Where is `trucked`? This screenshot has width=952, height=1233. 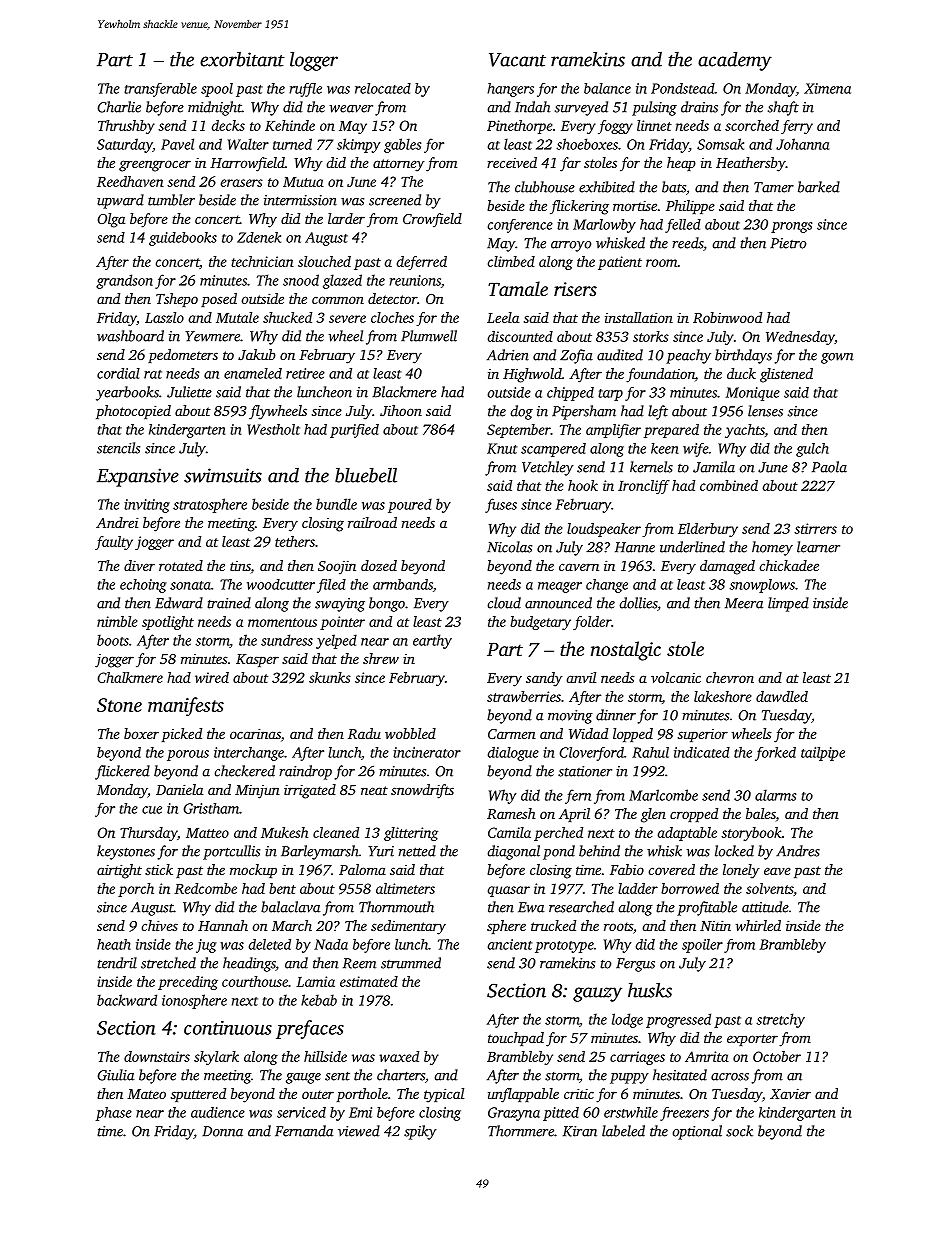 trucked is located at coordinates (553, 925).
